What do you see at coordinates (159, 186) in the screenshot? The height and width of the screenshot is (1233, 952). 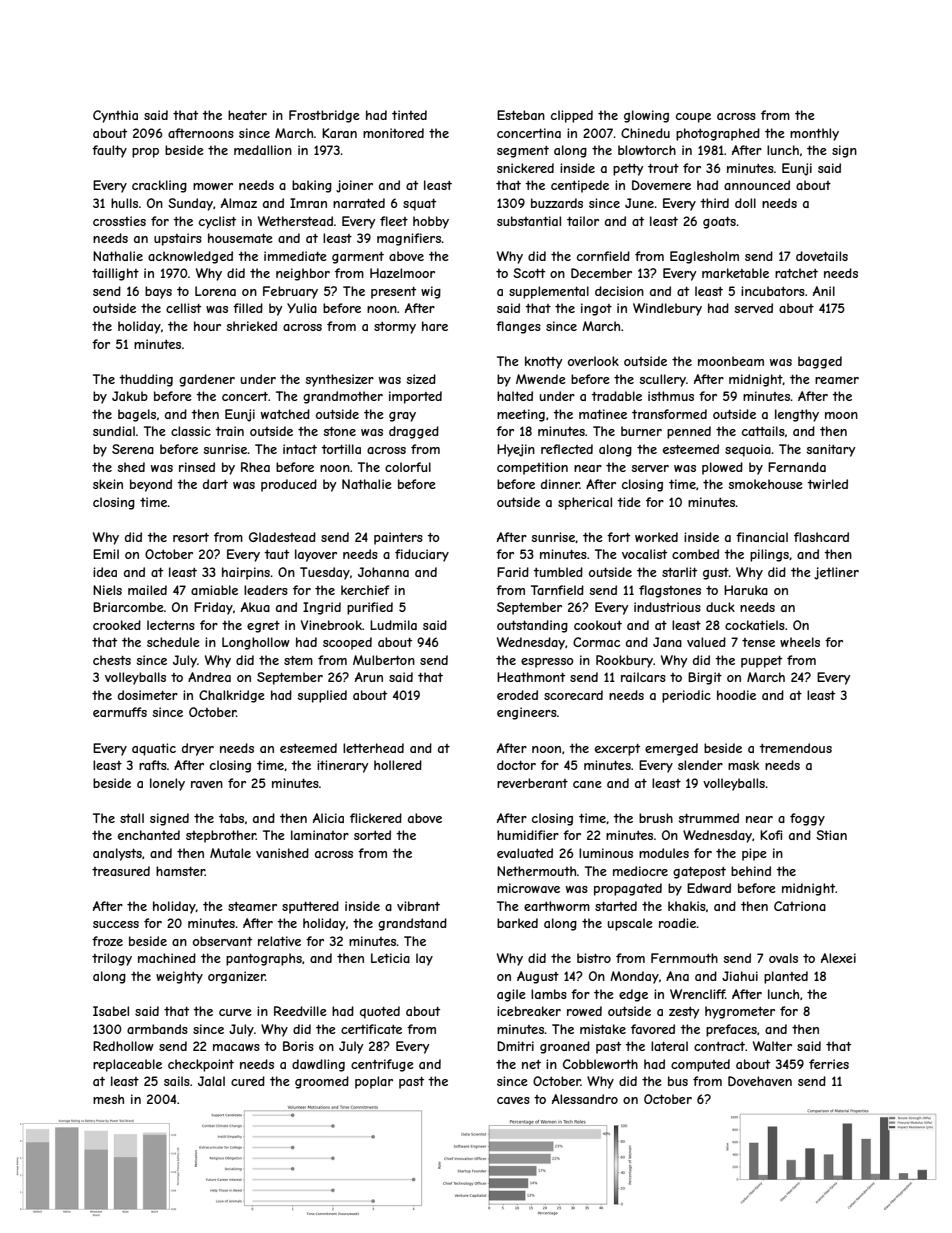 I see `crackling` at bounding box center [159, 186].
